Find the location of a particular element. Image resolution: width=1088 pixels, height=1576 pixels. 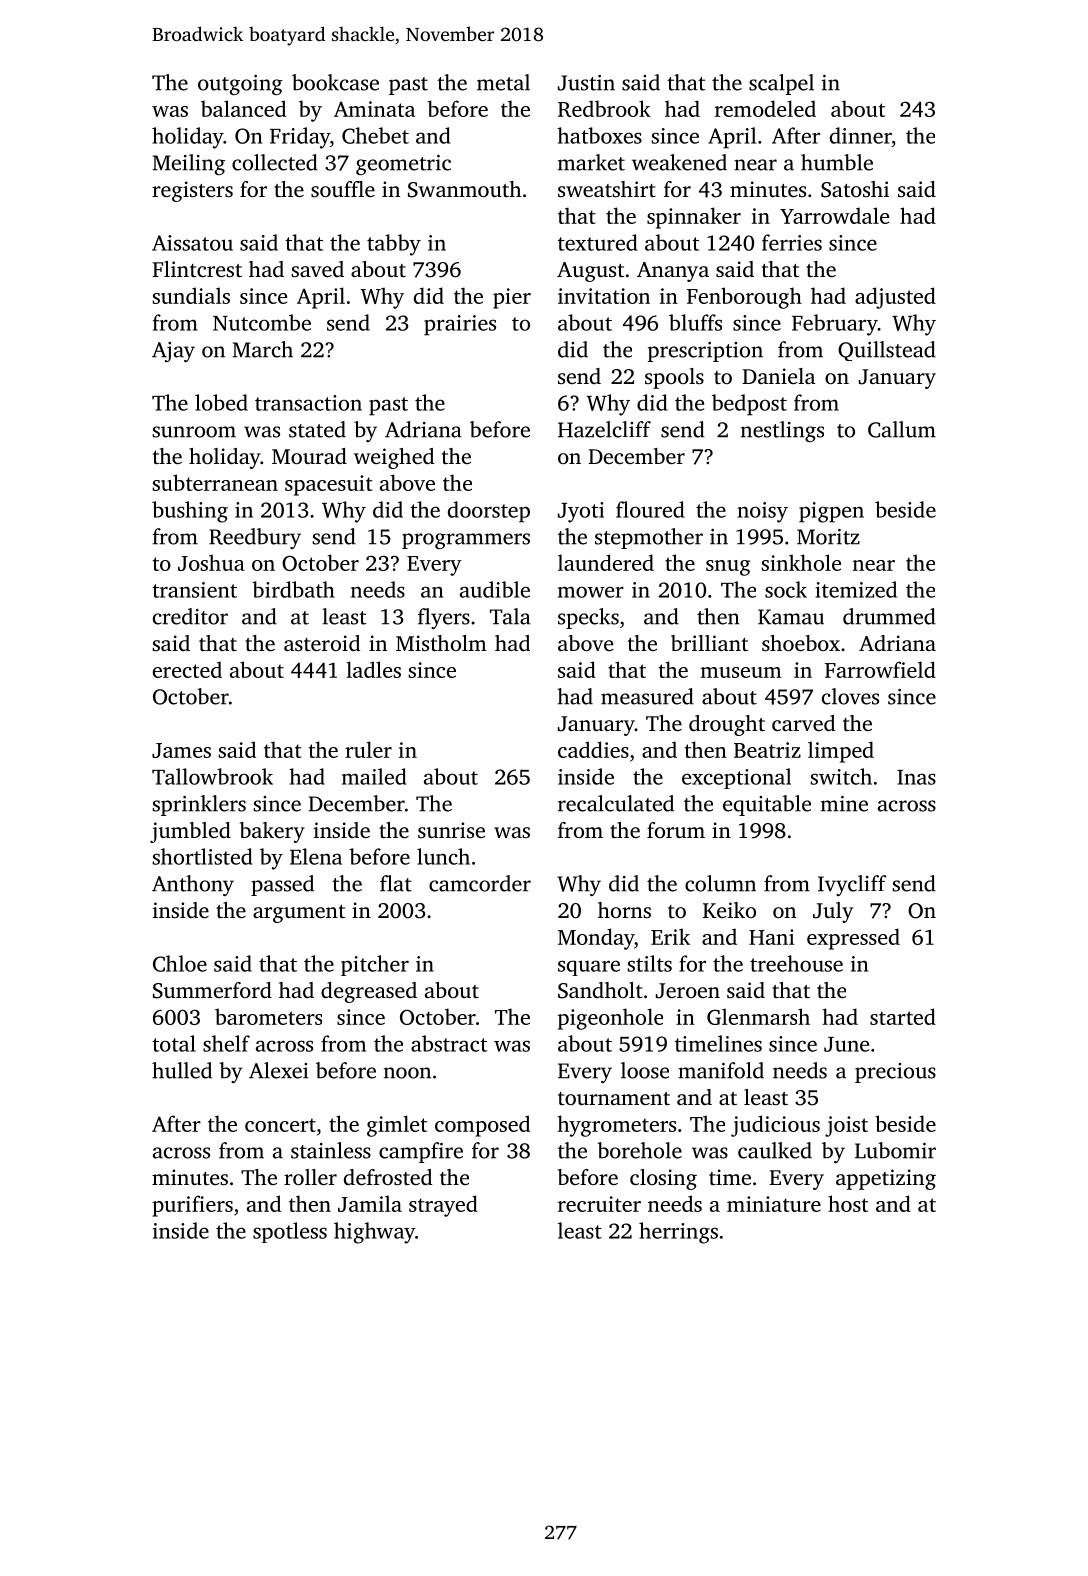

March is located at coordinates (262, 349).
